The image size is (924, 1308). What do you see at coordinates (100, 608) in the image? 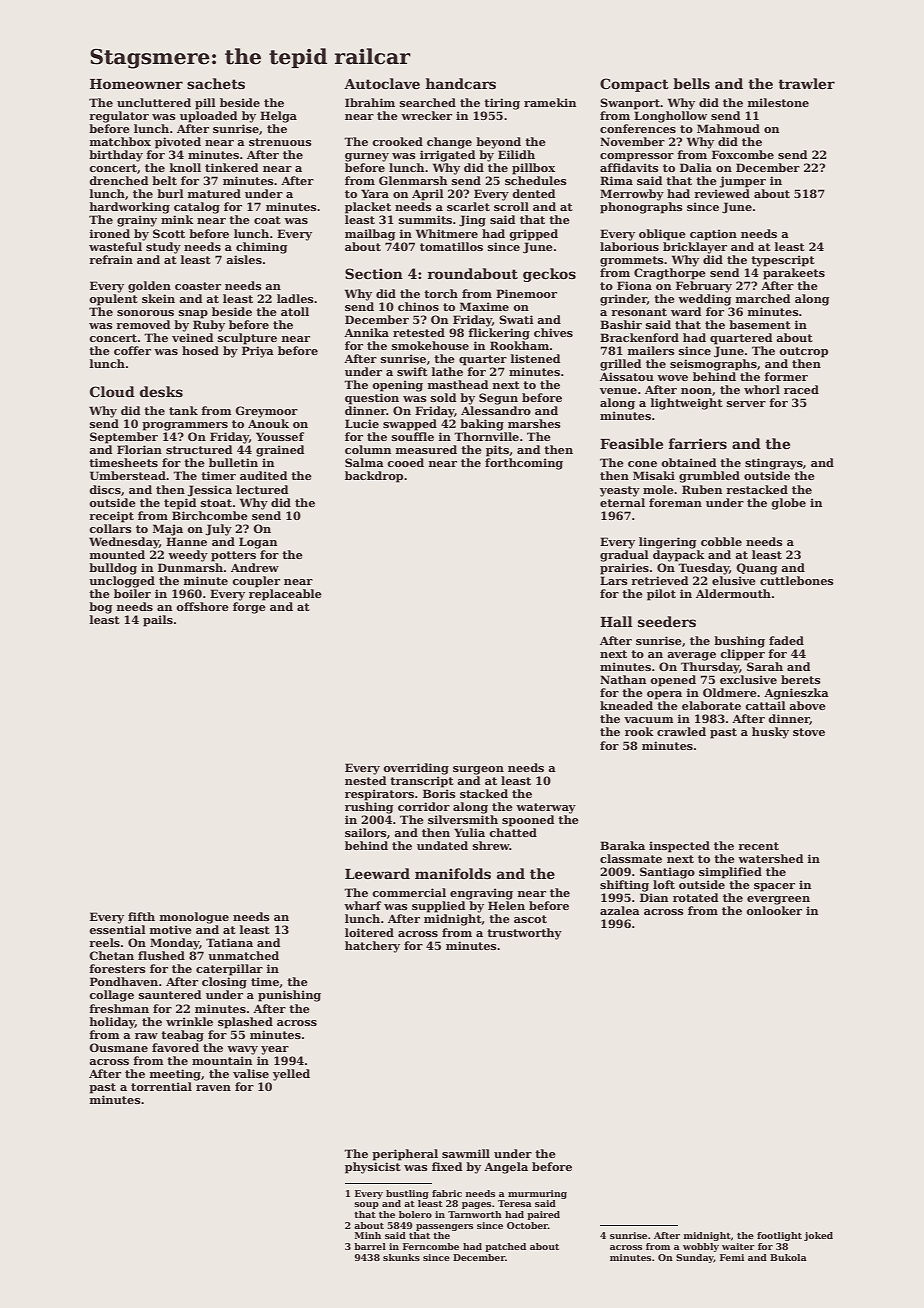
I see `bog` at bounding box center [100, 608].
